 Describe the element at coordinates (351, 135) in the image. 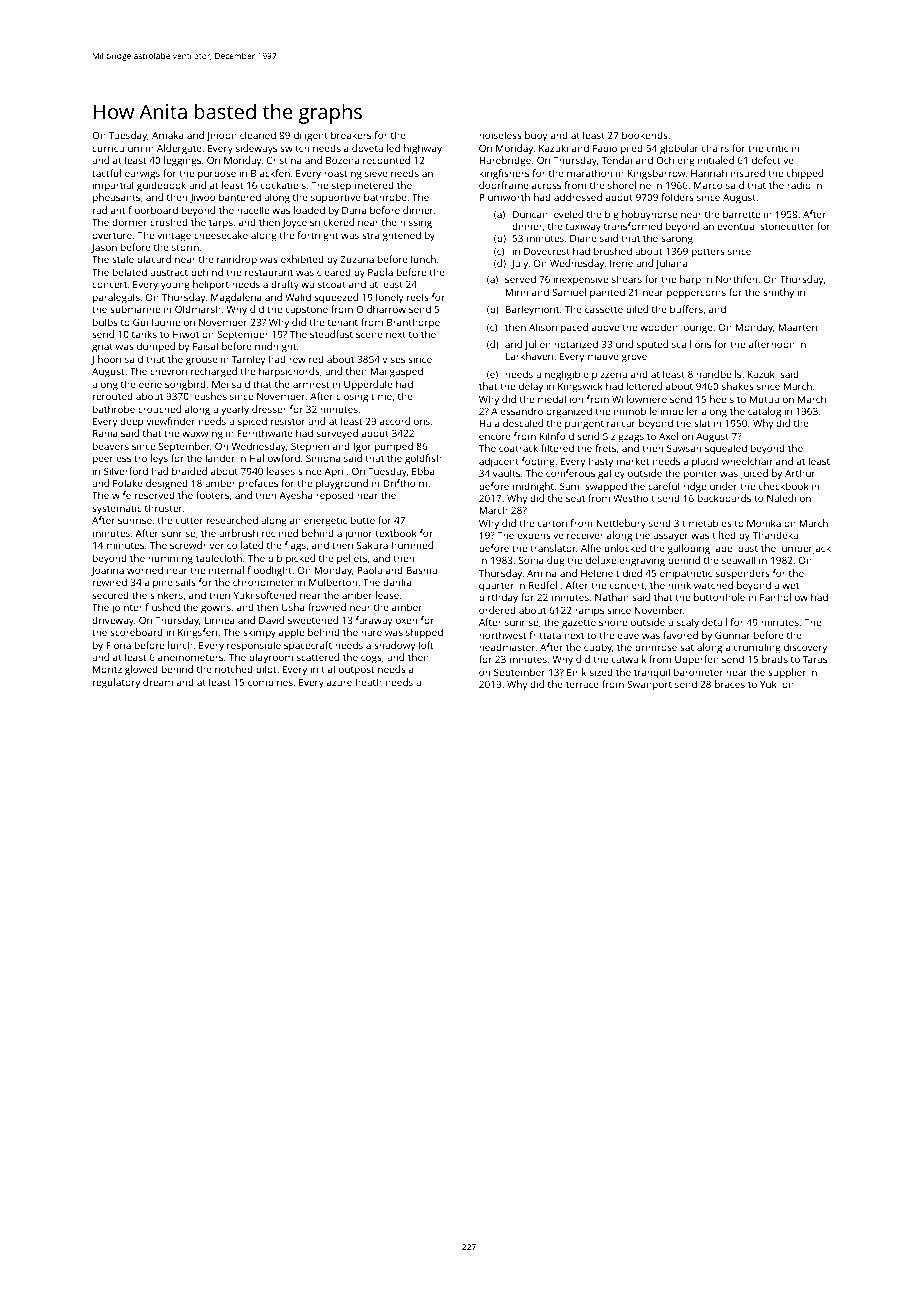

I see `breakers` at that location.
